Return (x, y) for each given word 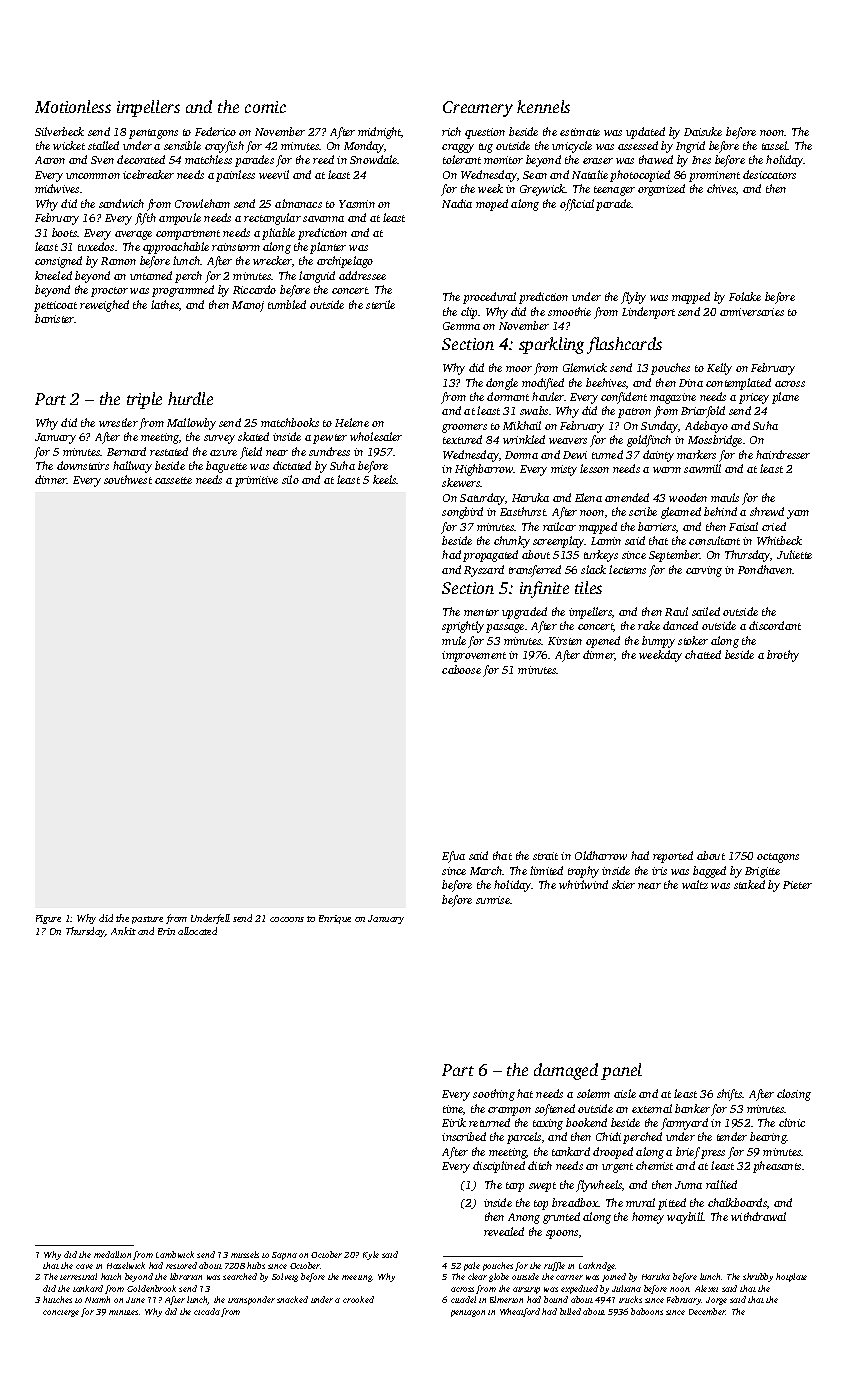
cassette (173, 480)
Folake (745, 296)
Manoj (248, 306)
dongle (502, 384)
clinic (792, 1122)
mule (454, 640)
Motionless (73, 106)
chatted (703, 654)
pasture (147, 920)
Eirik (454, 1122)
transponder (251, 1300)
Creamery (478, 109)
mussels (245, 1254)
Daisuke (703, 131)
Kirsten (565, 641)
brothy (783, 656)
